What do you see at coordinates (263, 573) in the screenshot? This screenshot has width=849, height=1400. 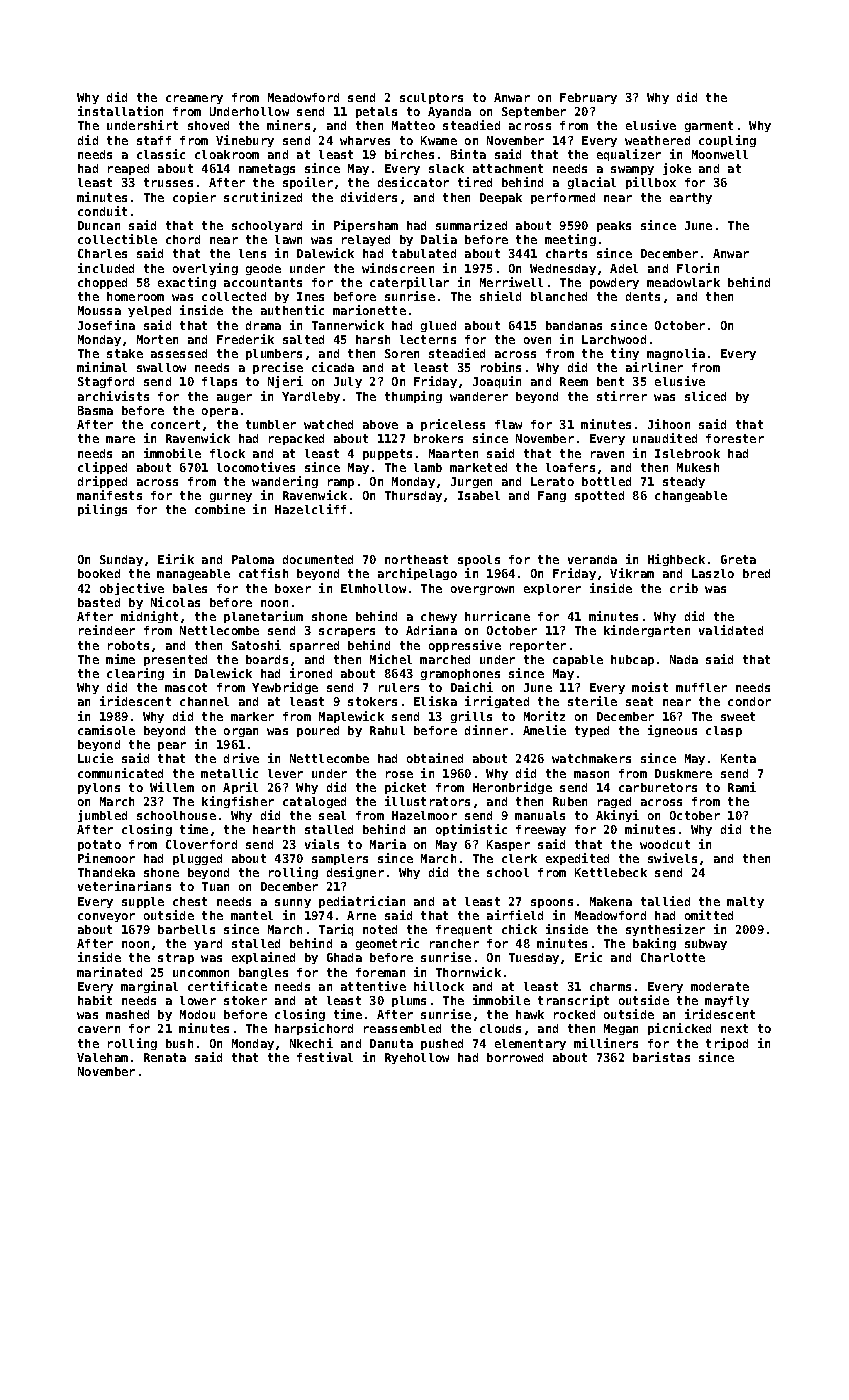 I see `catfish` at bounding box center [263, 573].
